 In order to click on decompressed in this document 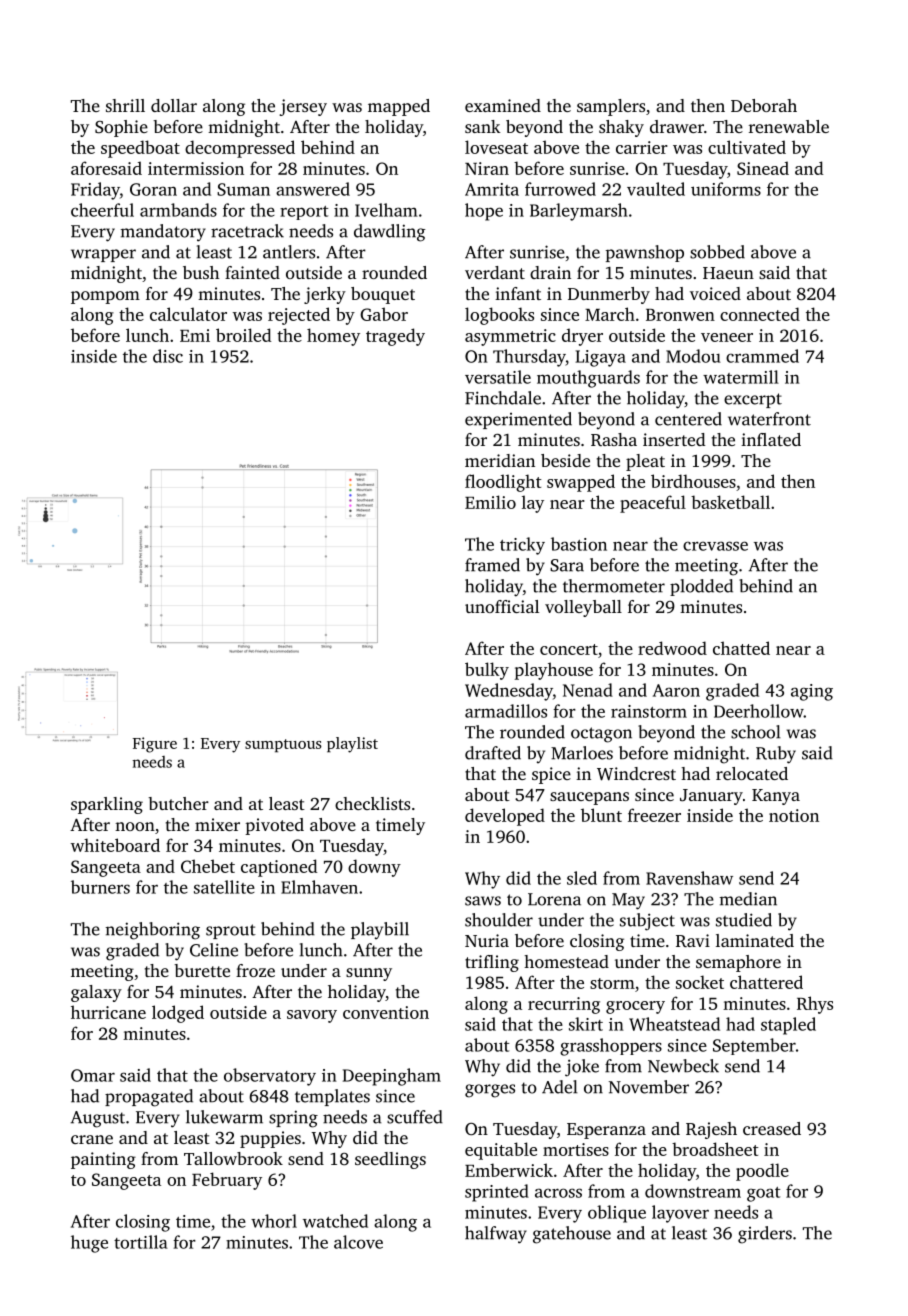, I will do `click(240, 149)`.
